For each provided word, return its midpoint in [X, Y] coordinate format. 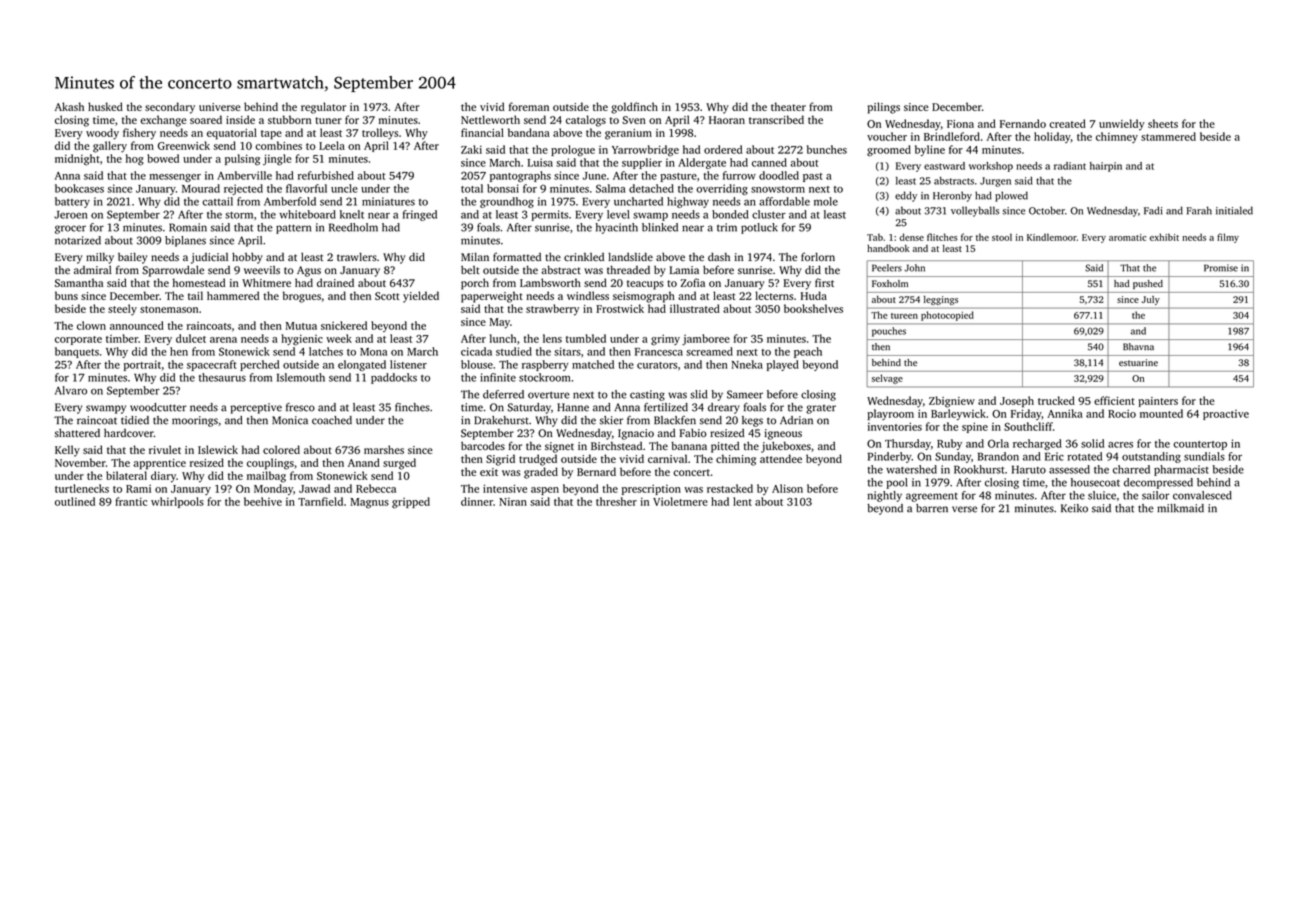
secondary [170, 108]
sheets [1163, 123]
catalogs [586, 121]
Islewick [218, 449]
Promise [1221, 268]
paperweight [492, 297]
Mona [373, 352]
